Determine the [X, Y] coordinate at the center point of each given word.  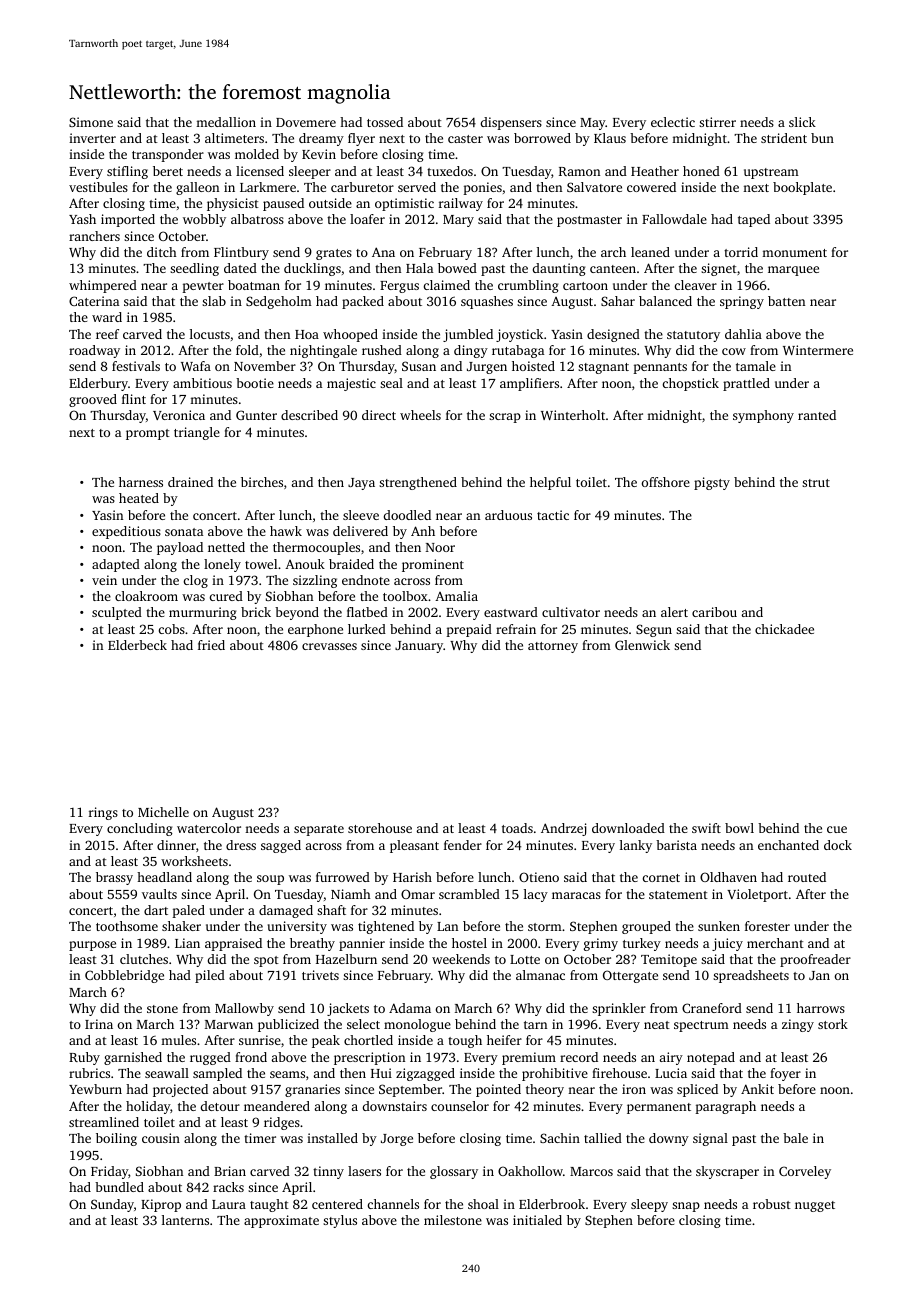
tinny [328, 1172]
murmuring [203, 613]
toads [517, 828]
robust [772, 1204]
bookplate [802, 188]
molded [257, 154]
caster [465, 139]
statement [678, 895]
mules [178, 1040]
